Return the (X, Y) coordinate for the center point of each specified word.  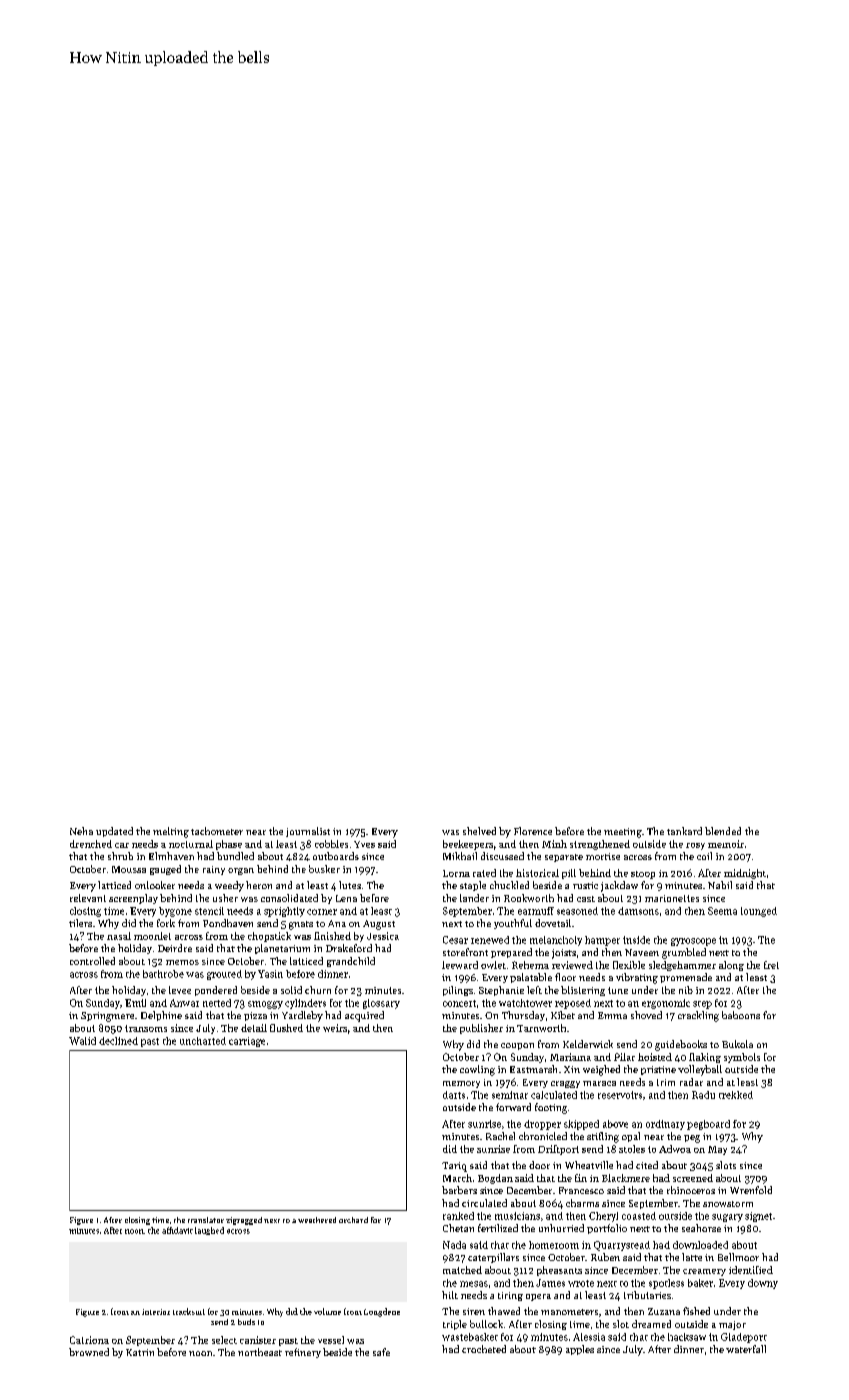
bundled (235, 856)
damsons (638, 911)
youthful (513, 924)
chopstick (269, 937)
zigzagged (244, 1221)
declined (118, 1041)
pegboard (708, 1125)
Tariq (454, 1167)
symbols (742, 1058)
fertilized (498, 1228)
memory (461, 1084)
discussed (502, 856)
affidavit (177, 1230)
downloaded (700, 1245)
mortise (603, 856)
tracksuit (189, 1311)
